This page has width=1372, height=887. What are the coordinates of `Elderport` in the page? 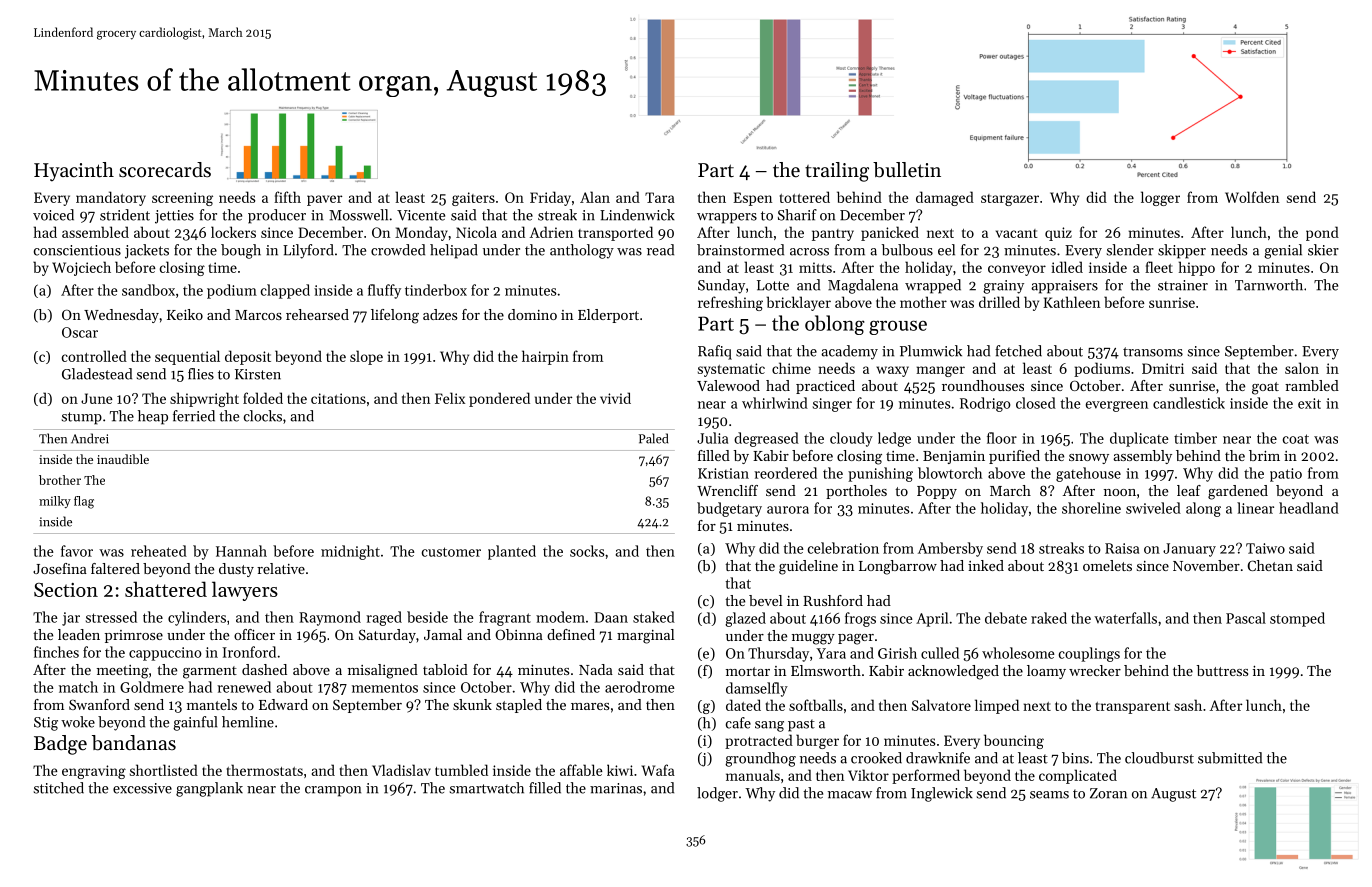 It's located at (608, 316).
